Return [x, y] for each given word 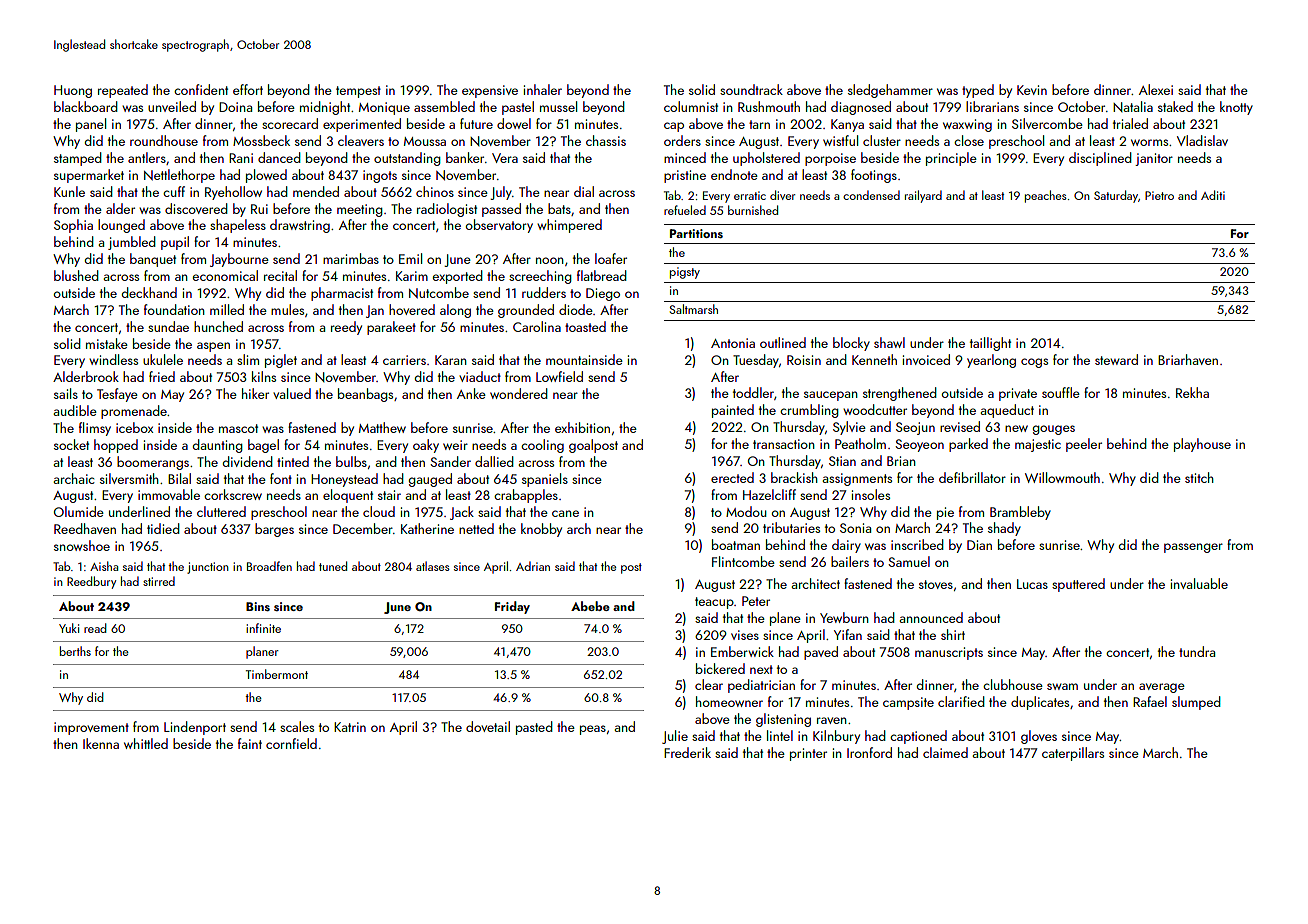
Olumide [79, 511]
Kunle [69, 191]
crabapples [526, 496]
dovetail [488, 726]
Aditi [1213, 195]
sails [66, 393]
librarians [992, 106]
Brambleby [1020, 513]
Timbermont [277, 674]
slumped [1196, 703]
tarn [759, 124]
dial [584, 191]
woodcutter [875, 409]
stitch [1199, 477]
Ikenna [101, 743]
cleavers [361, 140]
